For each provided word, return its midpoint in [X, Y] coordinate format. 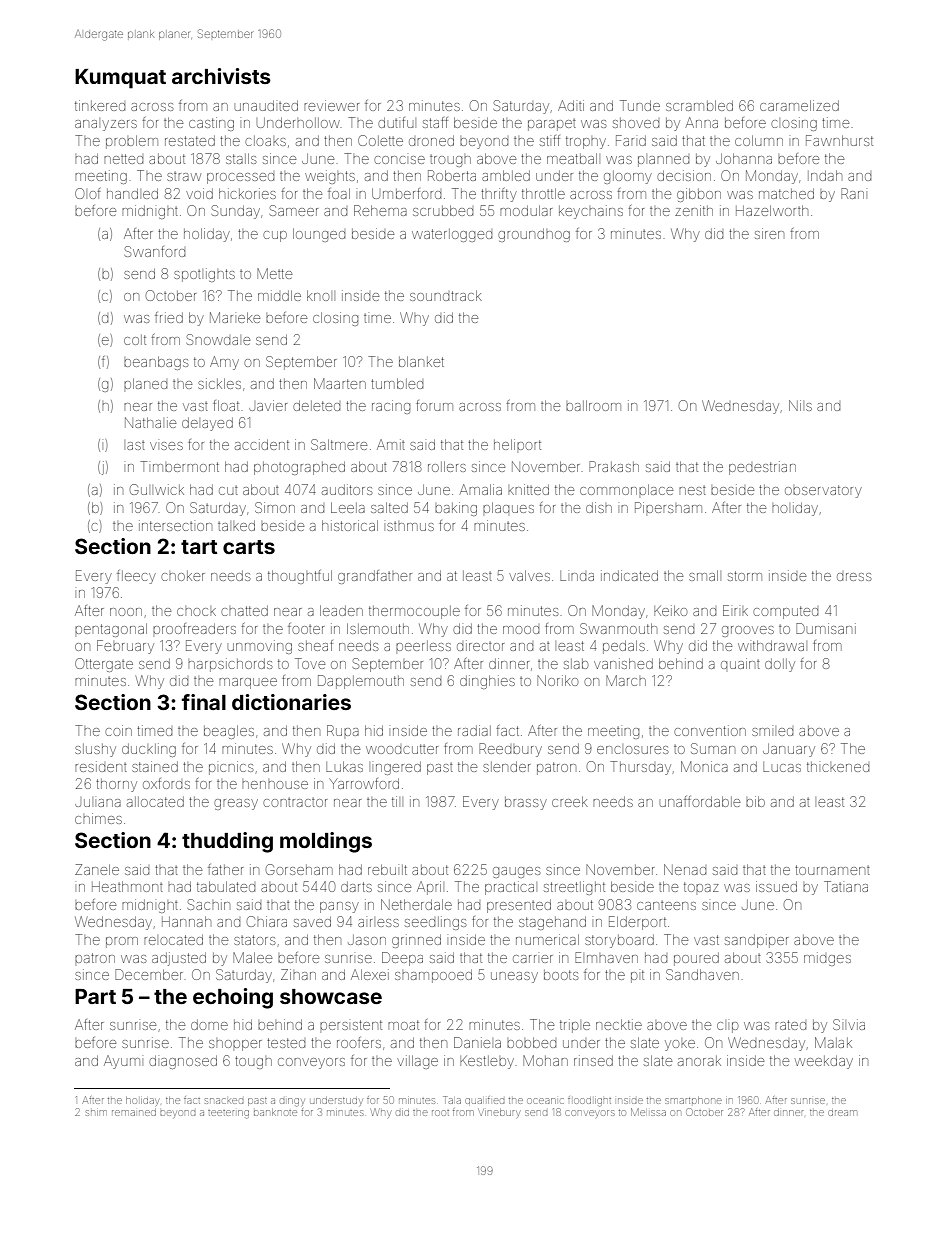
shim [96, 1113]
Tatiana [846, 886]
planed [145, 383]
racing [391, 407]
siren [769, 233]
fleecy [136, 577]
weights [330, 177]
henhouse [275, 785]
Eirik [735, 610]
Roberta [452, 175]
